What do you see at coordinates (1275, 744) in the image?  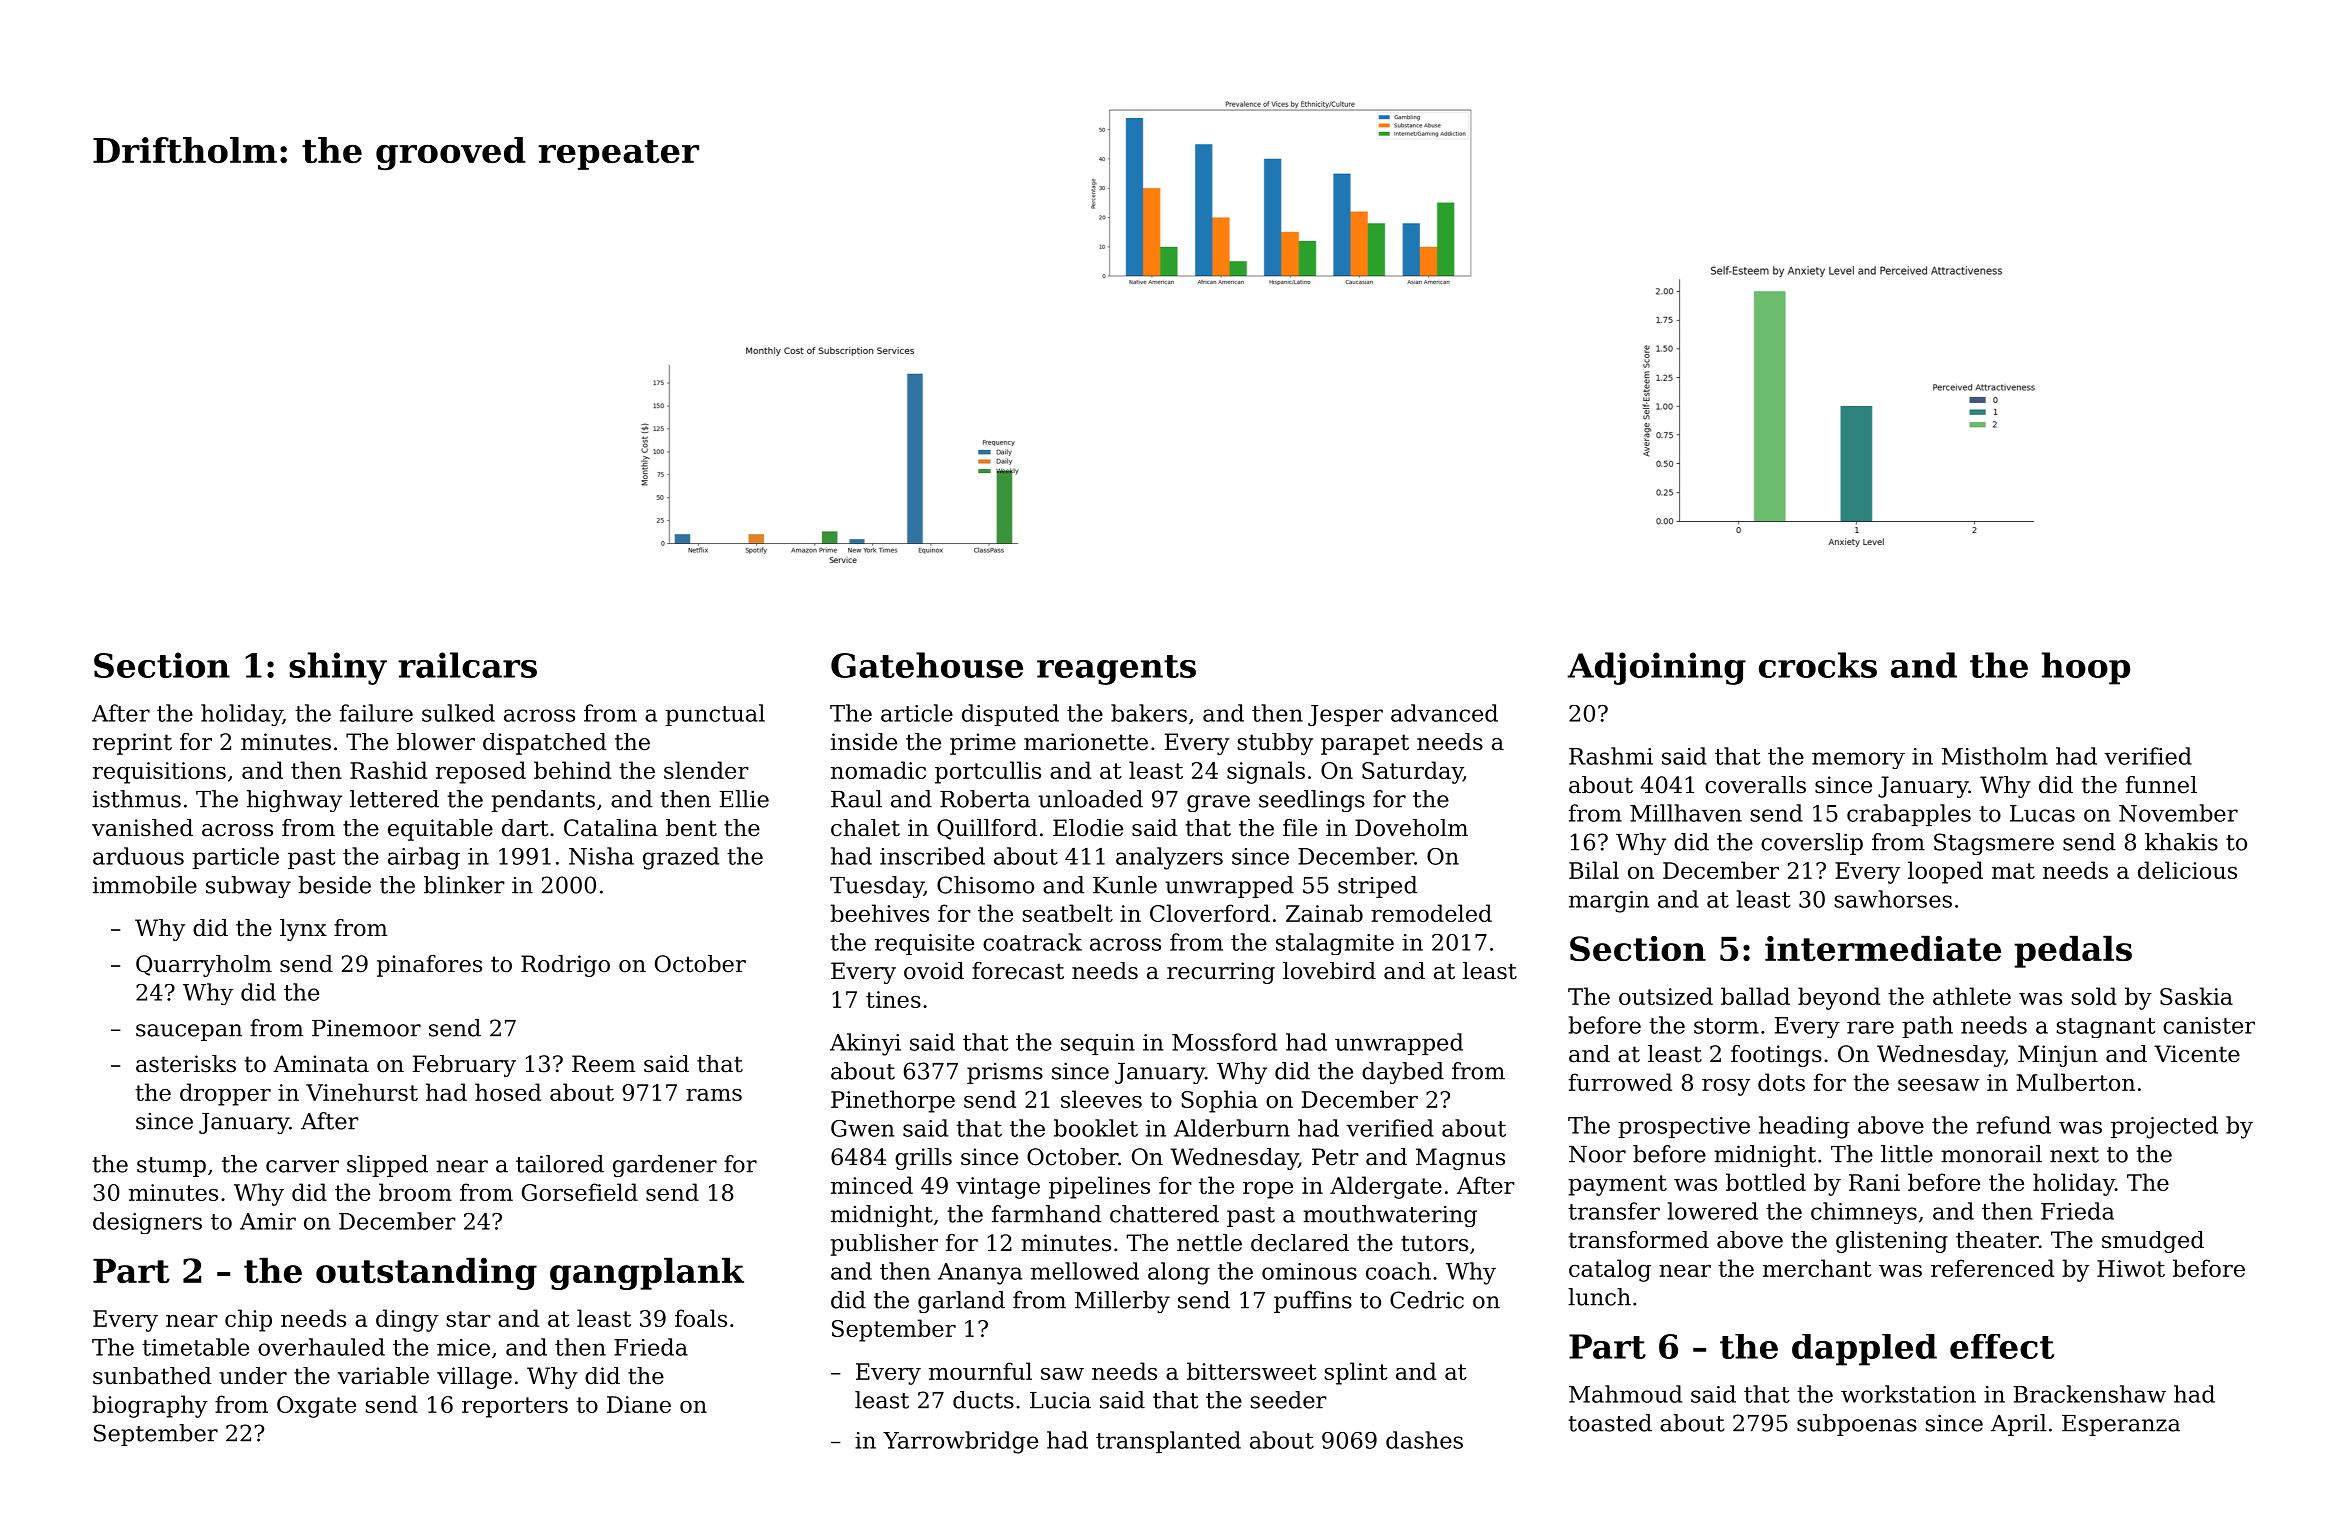 I see `stubby` at bounding box center [1275, 744].
